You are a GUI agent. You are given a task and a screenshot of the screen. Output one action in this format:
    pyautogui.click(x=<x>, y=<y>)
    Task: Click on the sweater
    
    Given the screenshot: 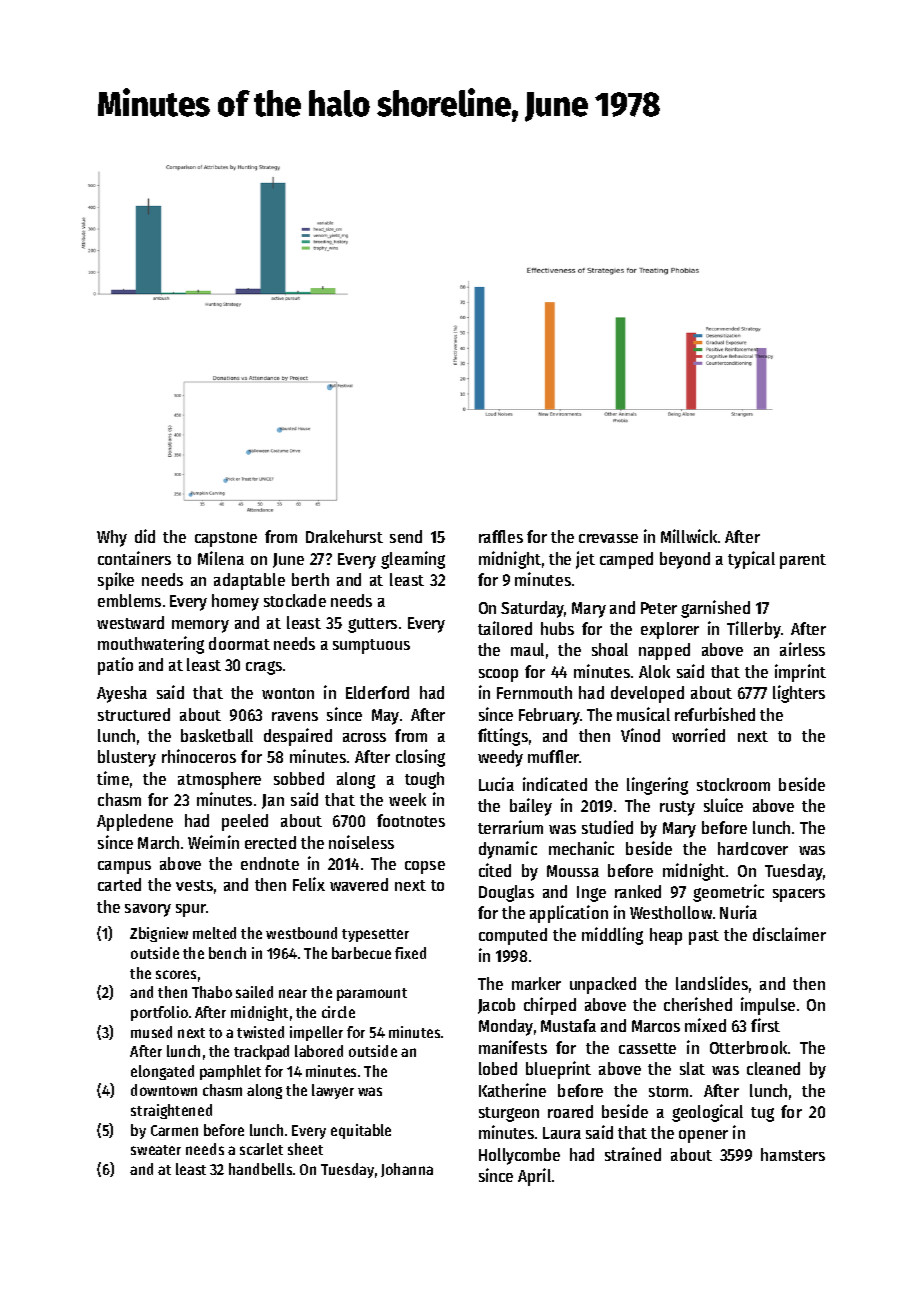 What is the action you would take?
    pyautogui.click(x=156, y=1150)
